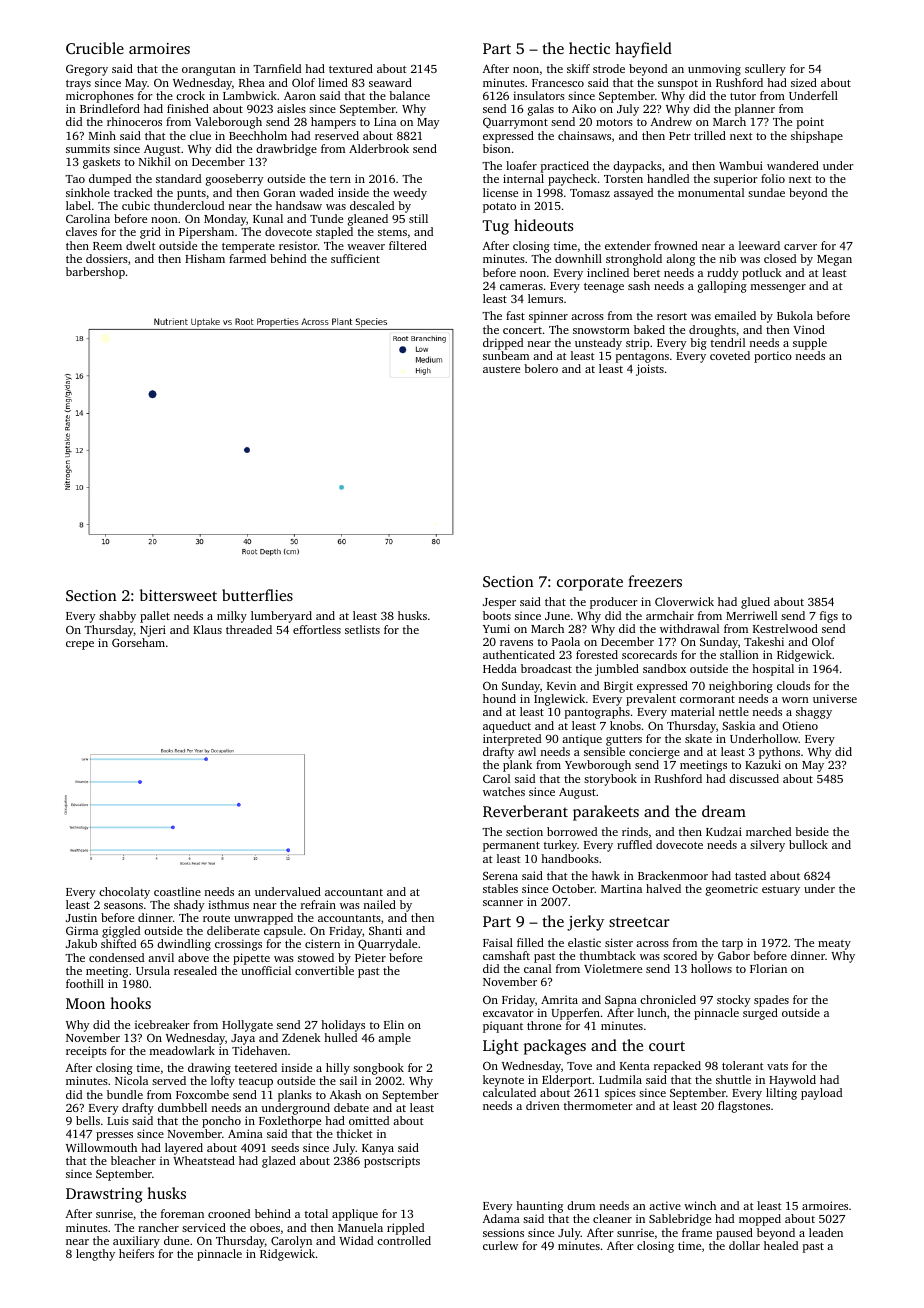 This screenshot has width=924, height=1308. I want to click on sufficient, so click(355, 258).
